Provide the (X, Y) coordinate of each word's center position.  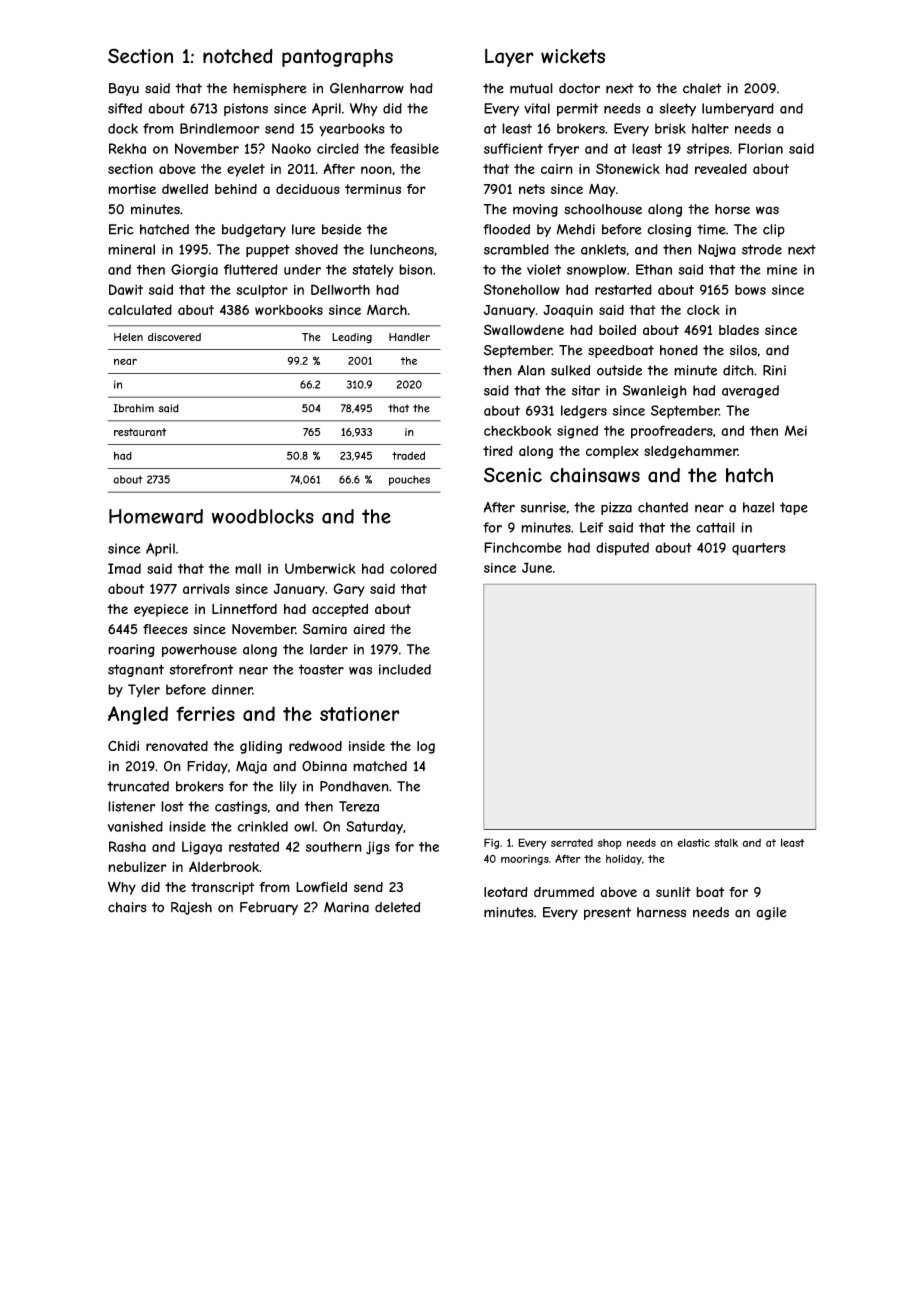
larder (329, 649)
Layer (509, 58)
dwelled (185, 189)
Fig (491, 843)
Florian (760, 148)
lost (172, 806)
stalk (726, 843)
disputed (622, 549)
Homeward (156, 516)
